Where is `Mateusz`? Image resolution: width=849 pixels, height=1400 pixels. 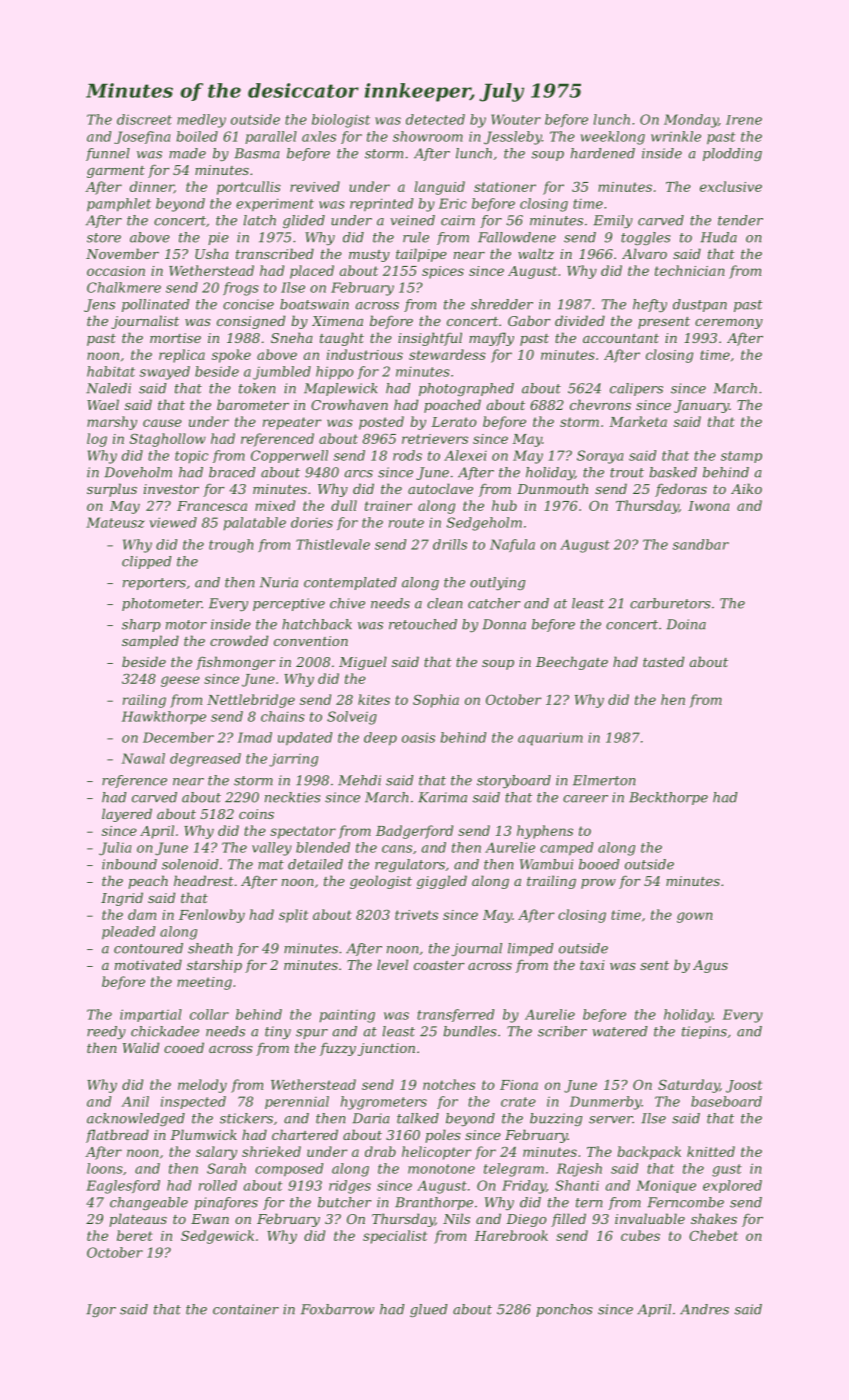
Mateusz is located at coordinates (115, 522).
